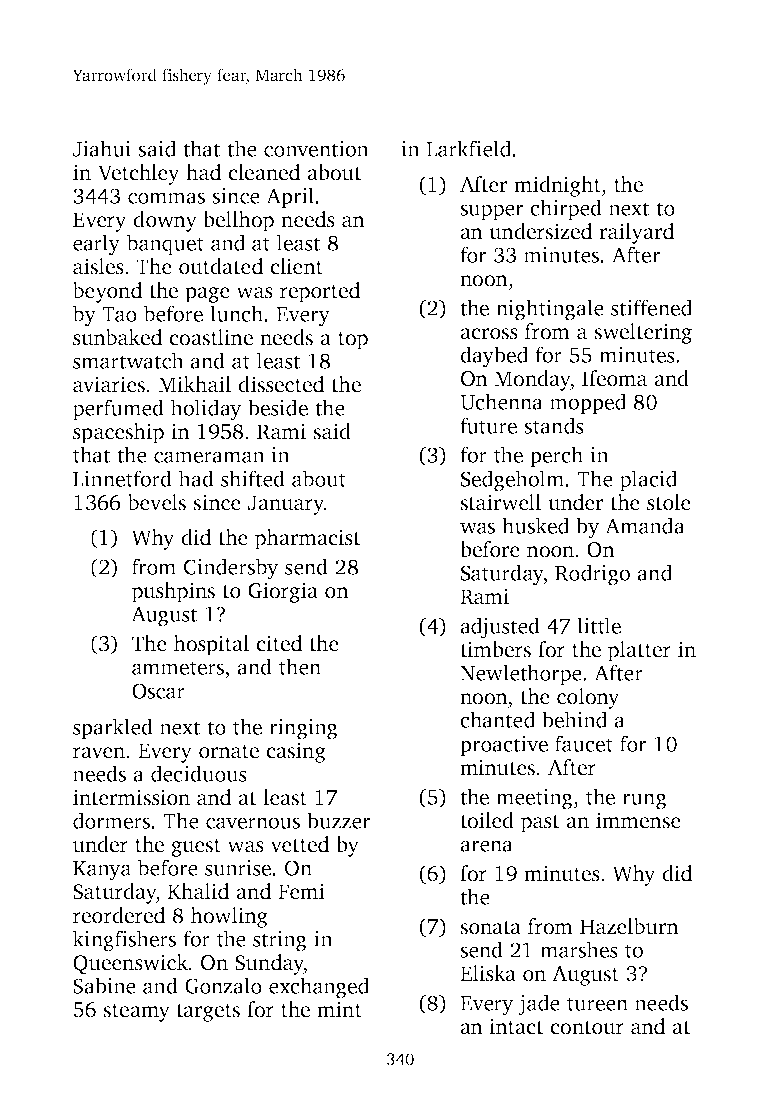 This page has height=1095, width=772. What do you see at coordinates (157, 502) in the page?
I see `bevels` at bounding box center [157, 502].
